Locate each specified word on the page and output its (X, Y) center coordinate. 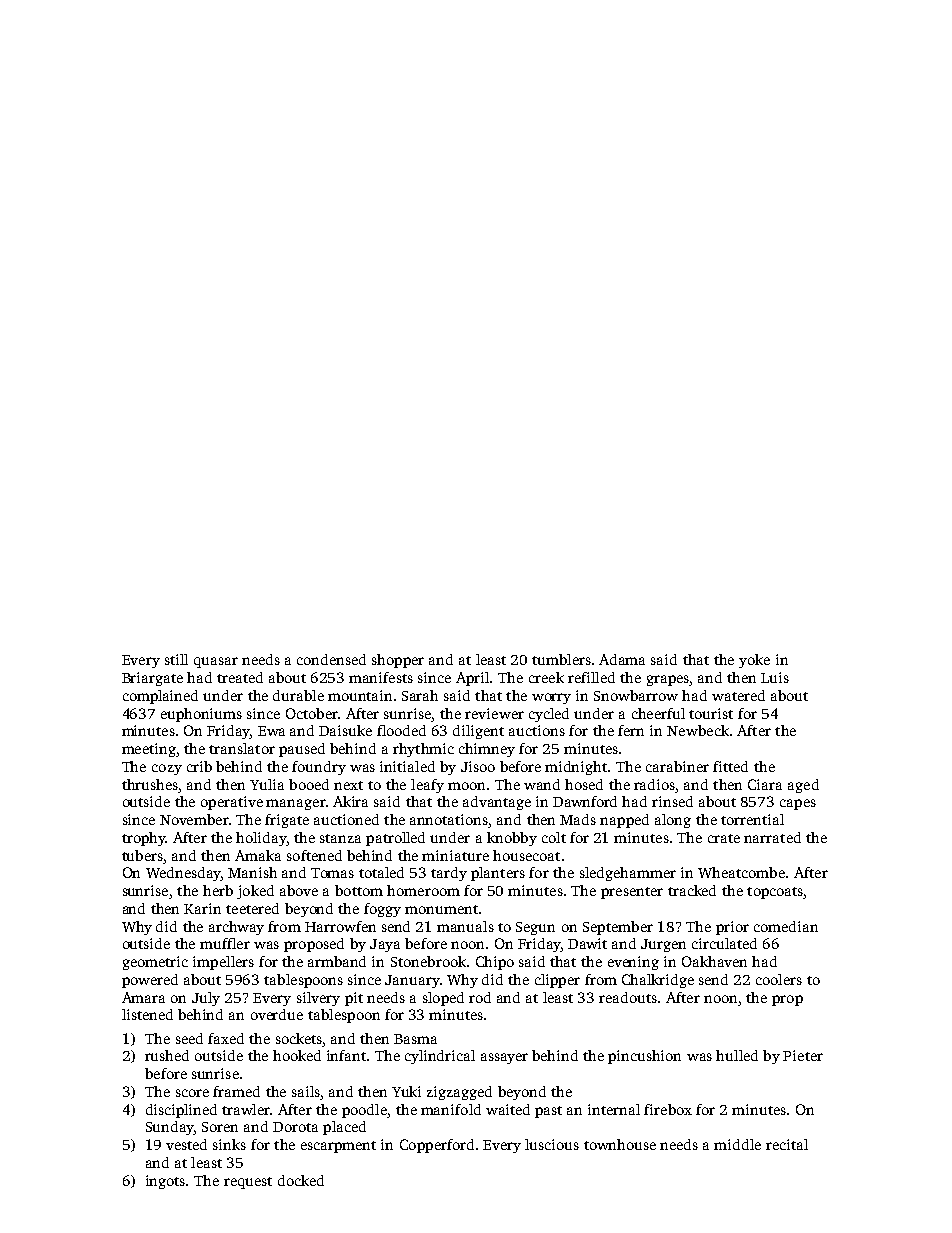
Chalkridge (658, 981)
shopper (398, 661)
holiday (261, 839)
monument (441, 909)
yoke (754, 661)
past (548, 1112)
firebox (668, 1109)
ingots (165, 1182)
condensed (331, 659)
